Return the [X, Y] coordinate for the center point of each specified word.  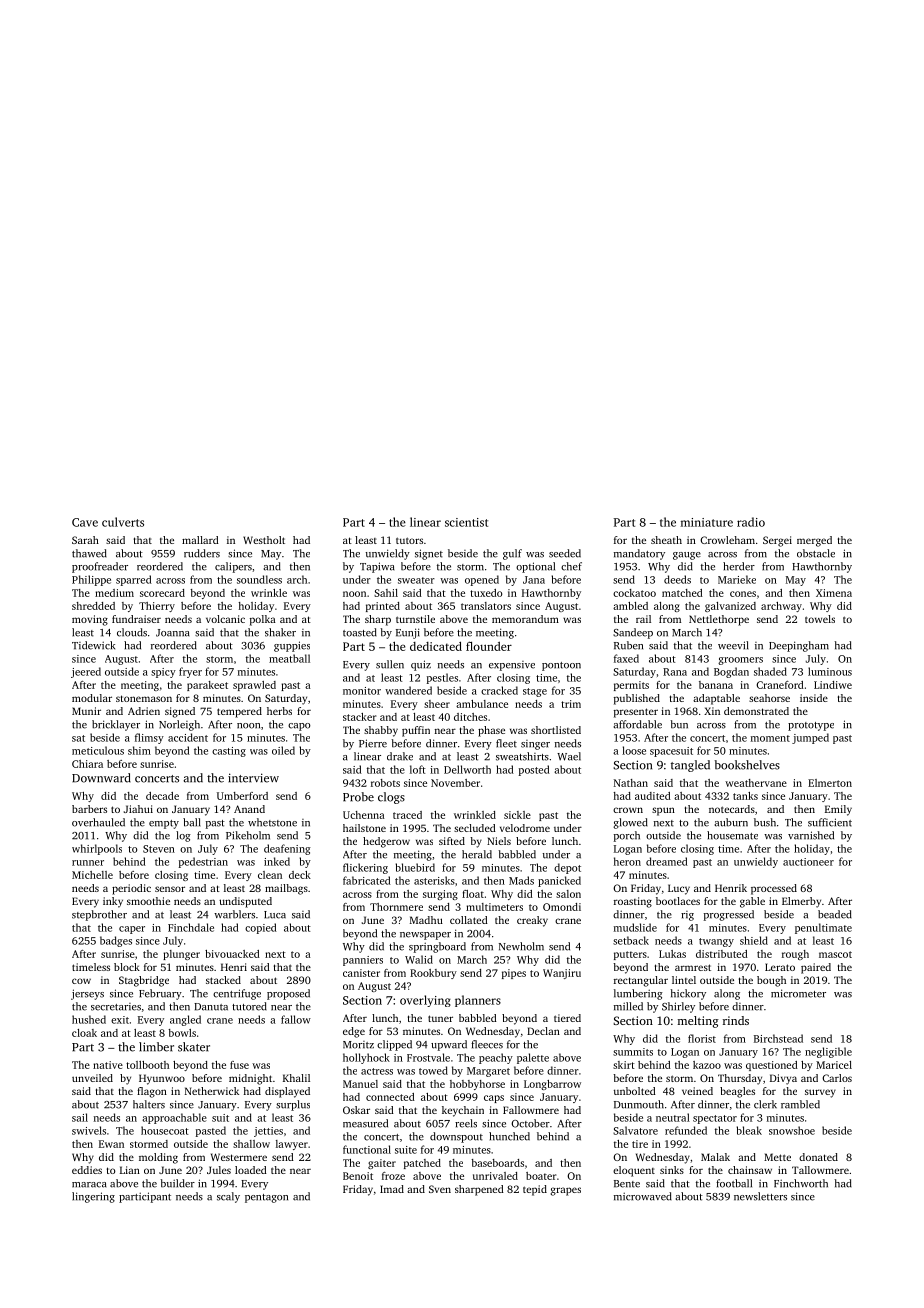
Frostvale [428, 1057]
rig [687, 916]
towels [820, 619]
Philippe [91, 580]
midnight [250, 1079]
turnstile [415, 619]
